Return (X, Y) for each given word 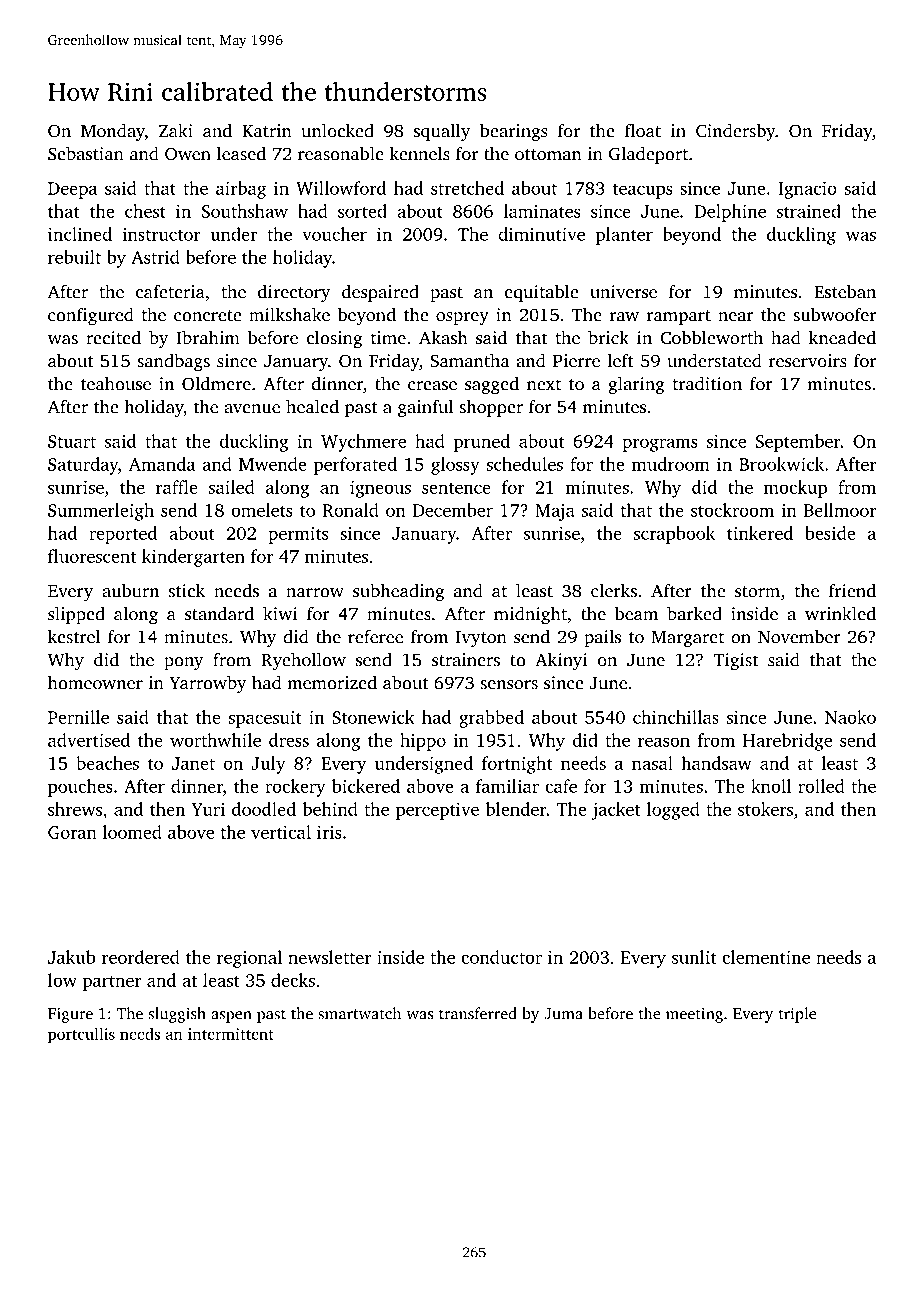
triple (797, 1015)
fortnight (517, 765)
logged (673, 811)
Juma (563, 1014)
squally (442, 132)
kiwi (280, 613)
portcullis (81, 1035)
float (643, 130)
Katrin (267, 131)
